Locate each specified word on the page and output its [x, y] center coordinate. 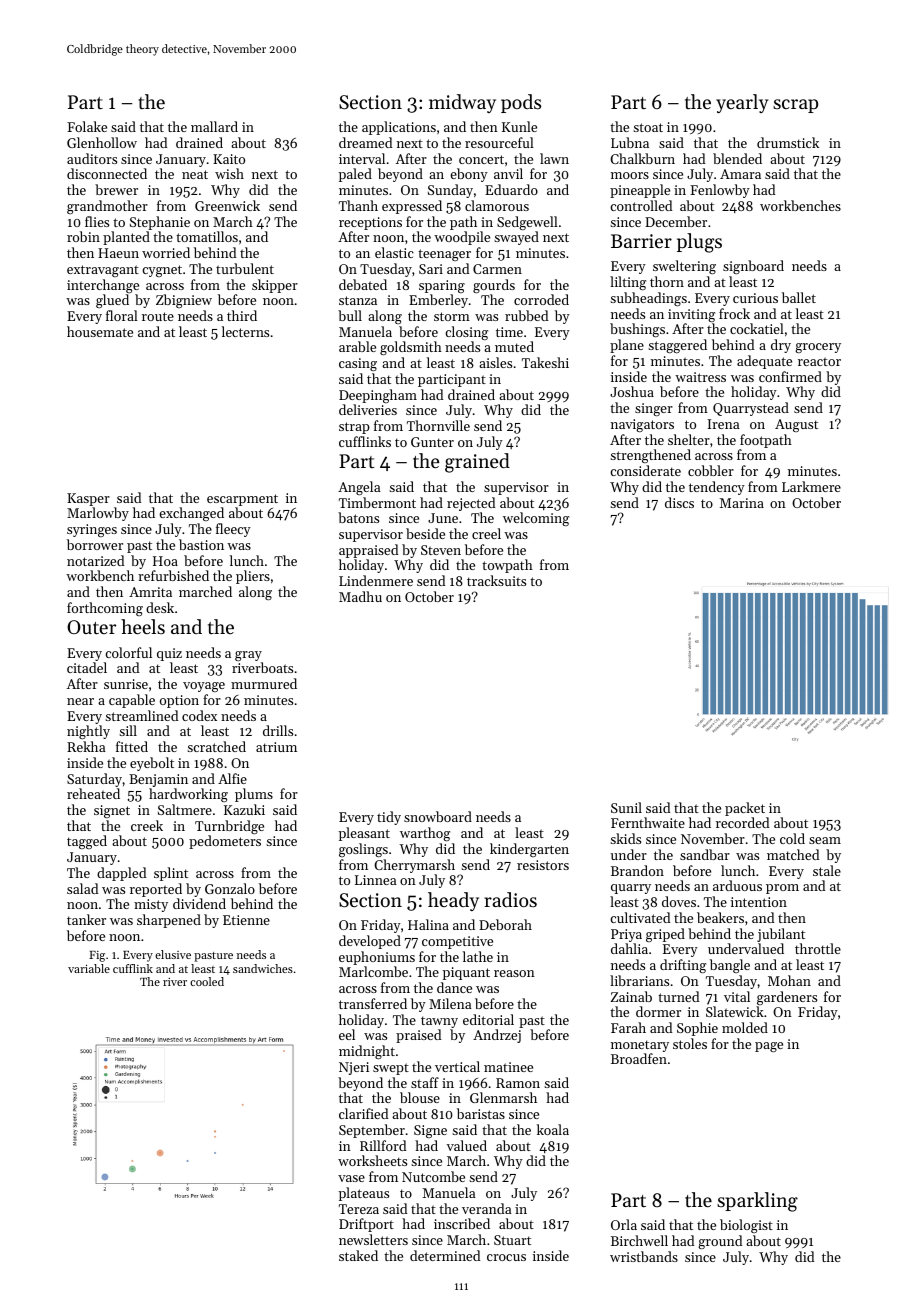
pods [521, 103]
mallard [214, 126]
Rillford [383, 1145]
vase [351, 1178]
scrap [795, 106]
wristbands [644, 1256]
